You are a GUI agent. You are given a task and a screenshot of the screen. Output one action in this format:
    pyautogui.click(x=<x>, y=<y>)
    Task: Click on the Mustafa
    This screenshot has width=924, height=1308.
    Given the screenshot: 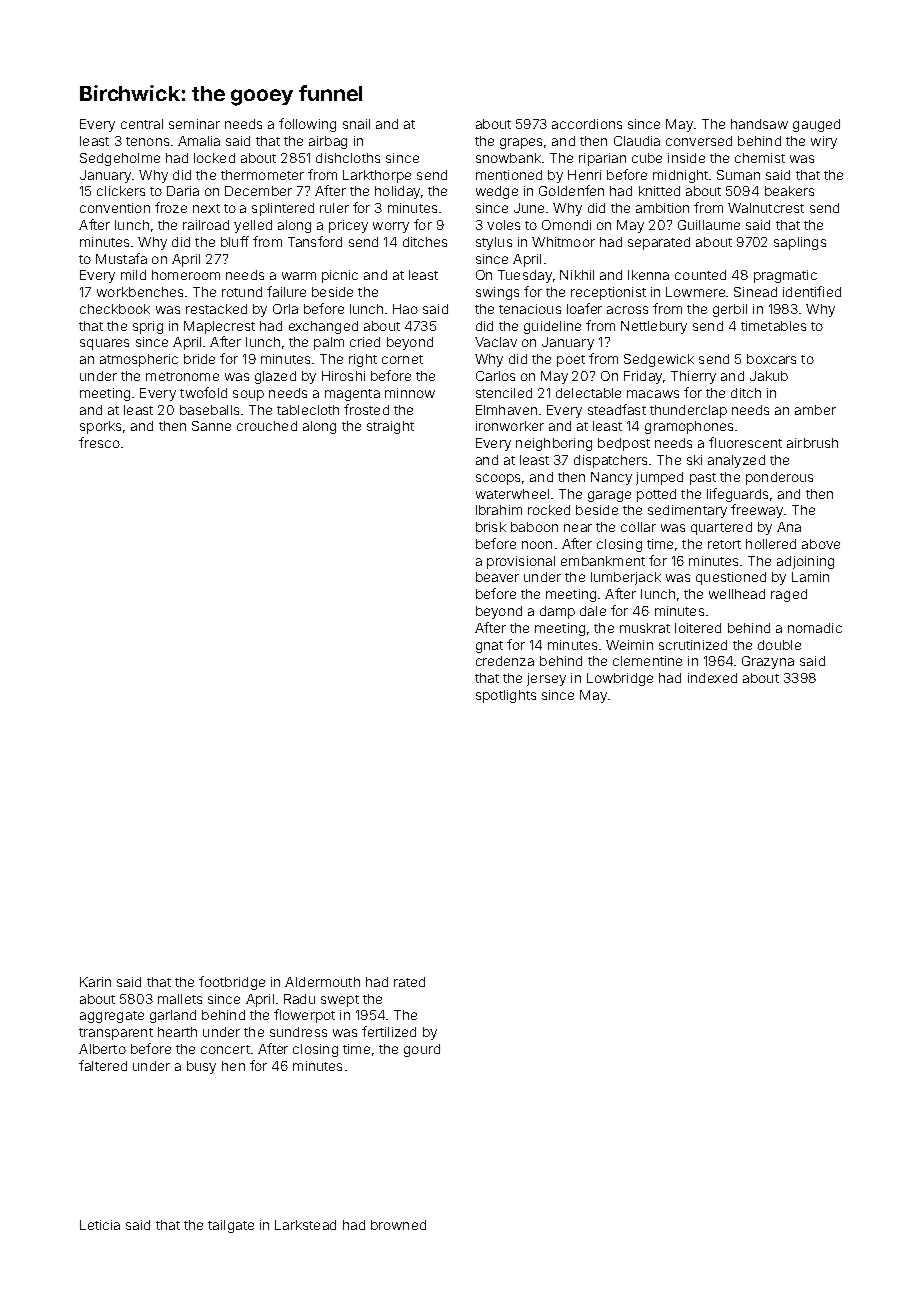 What is the action you would take?
    pyautogui.click(x=121, y=258)
